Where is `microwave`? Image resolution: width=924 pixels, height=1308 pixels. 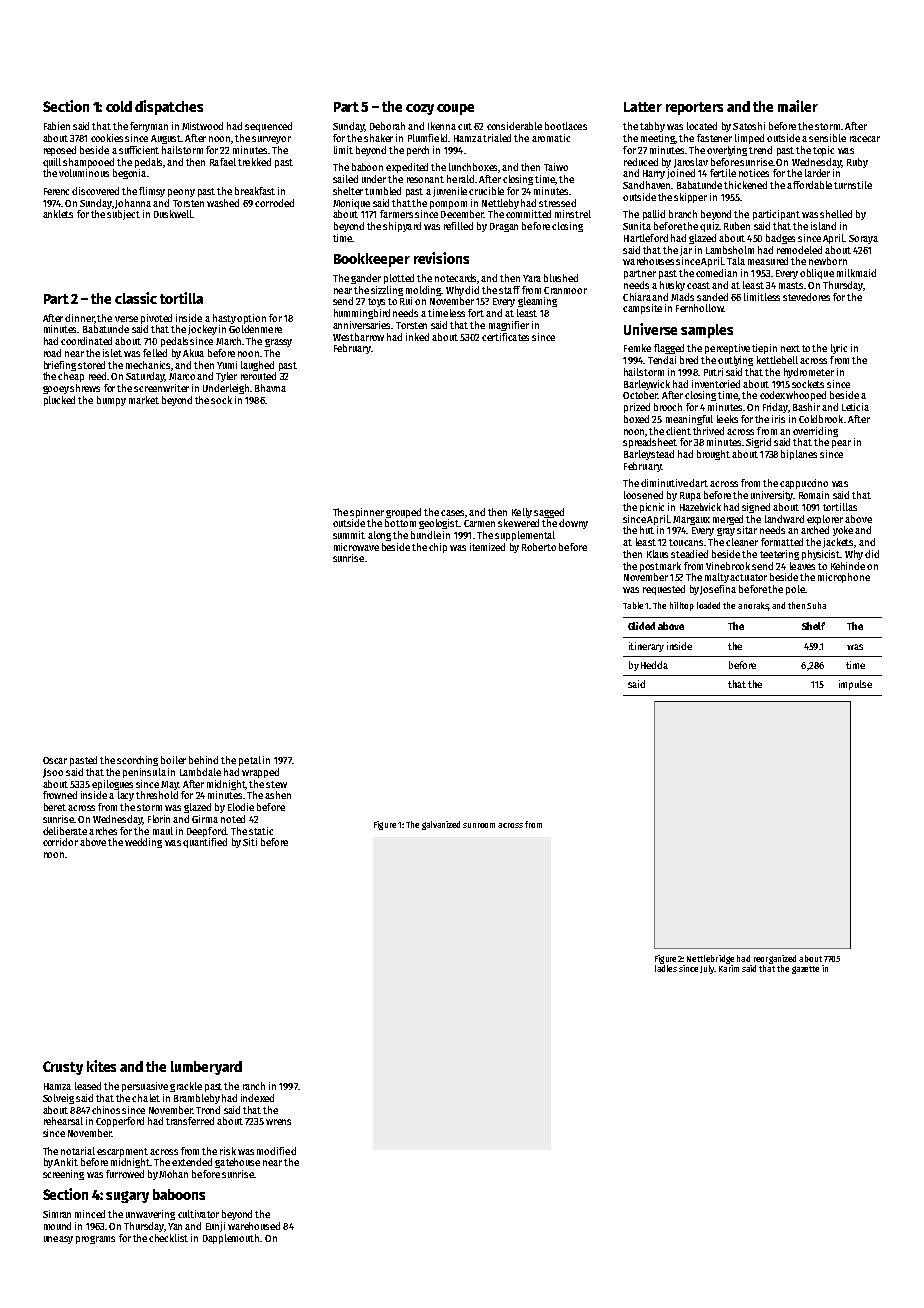
microwave is located at coordinates (356, 547).
